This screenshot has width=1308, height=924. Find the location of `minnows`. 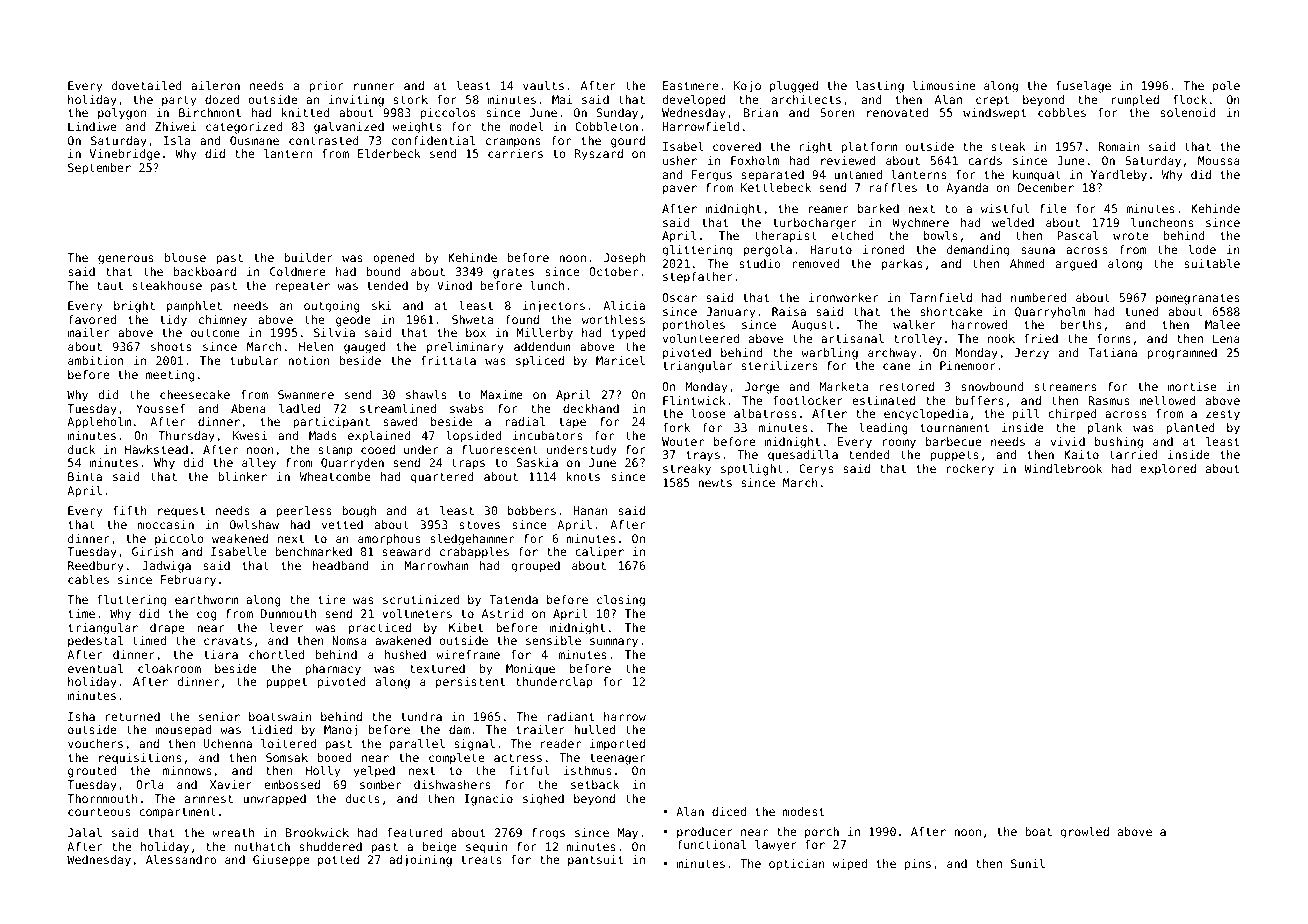

minnows is located at coordinates (187, 770).
